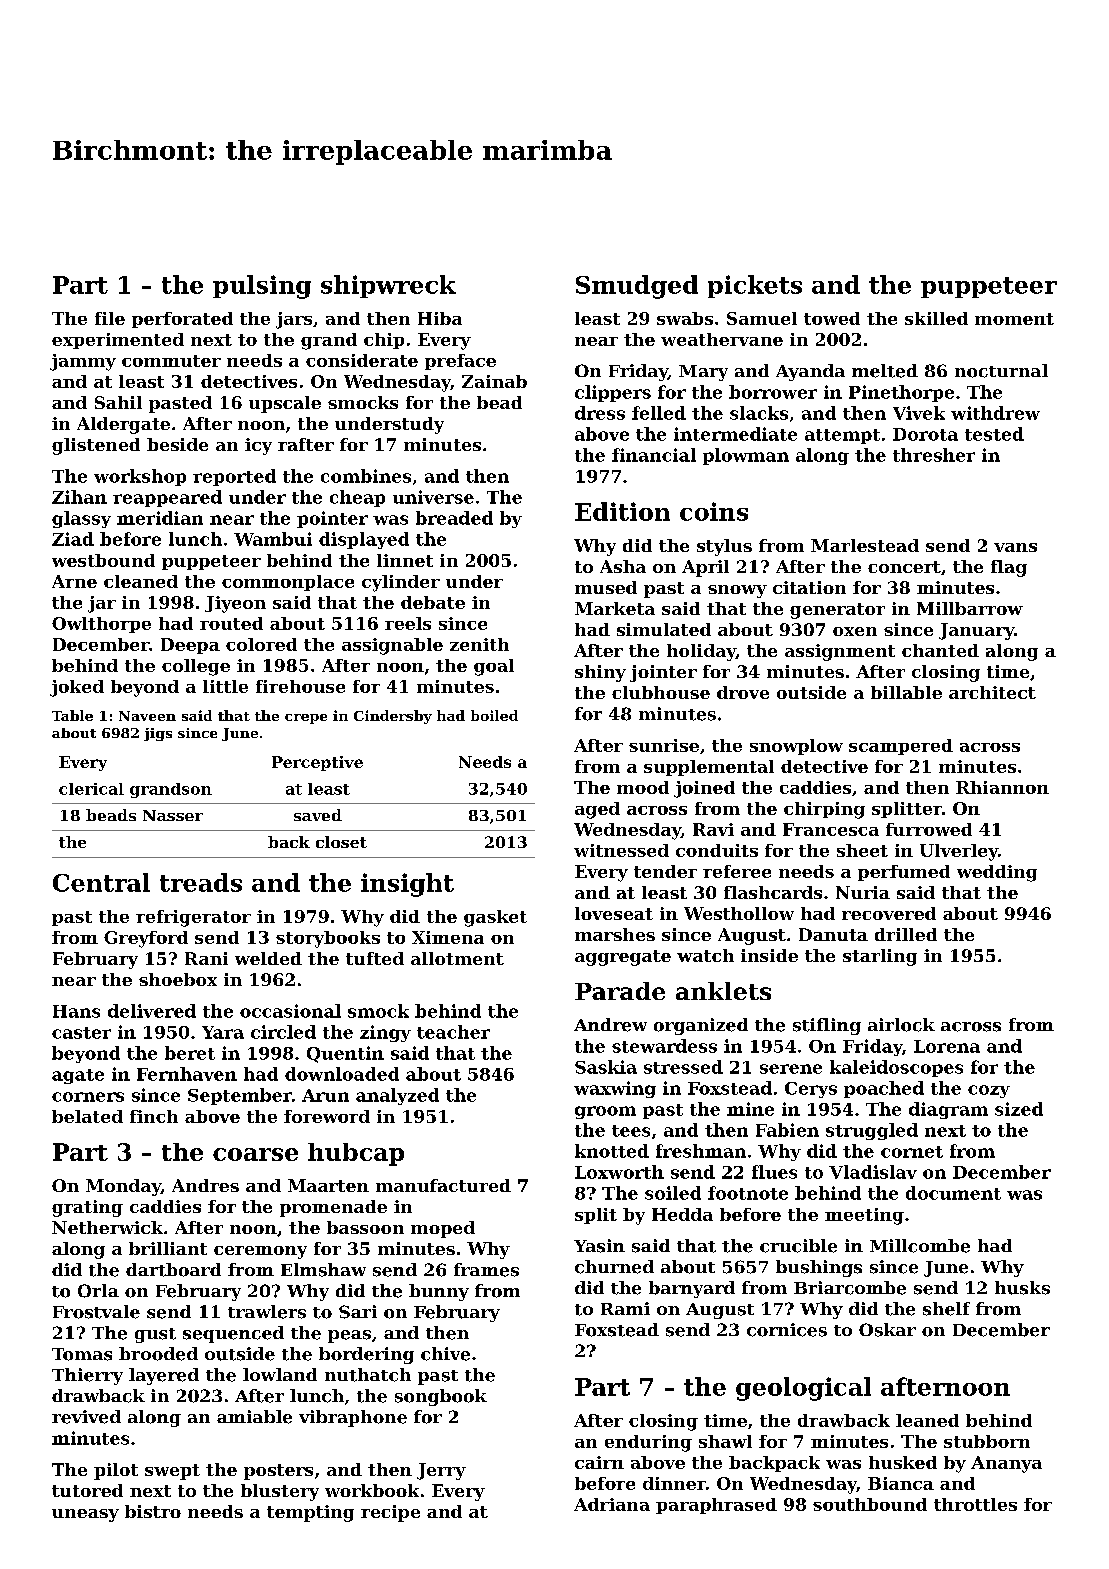 This page has width=1109, height=1569. I want to click on husked, so click(903, 1462).
